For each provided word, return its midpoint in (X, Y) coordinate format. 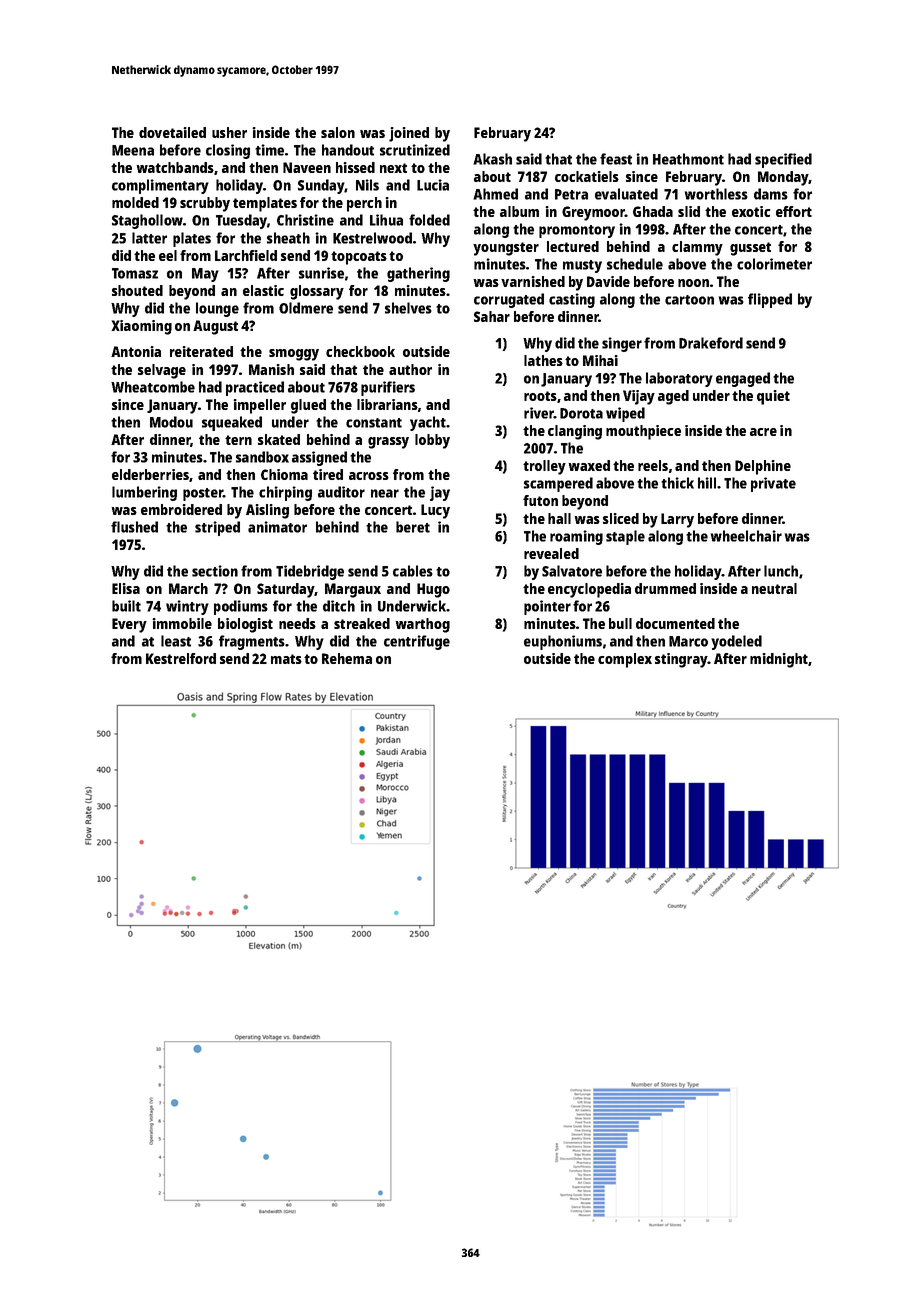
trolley (544, 467)
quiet (773, 397)
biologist (245, 625)
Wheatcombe (153, 387)
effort (794, 211)
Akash (492, 159)
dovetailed (172, 132)
